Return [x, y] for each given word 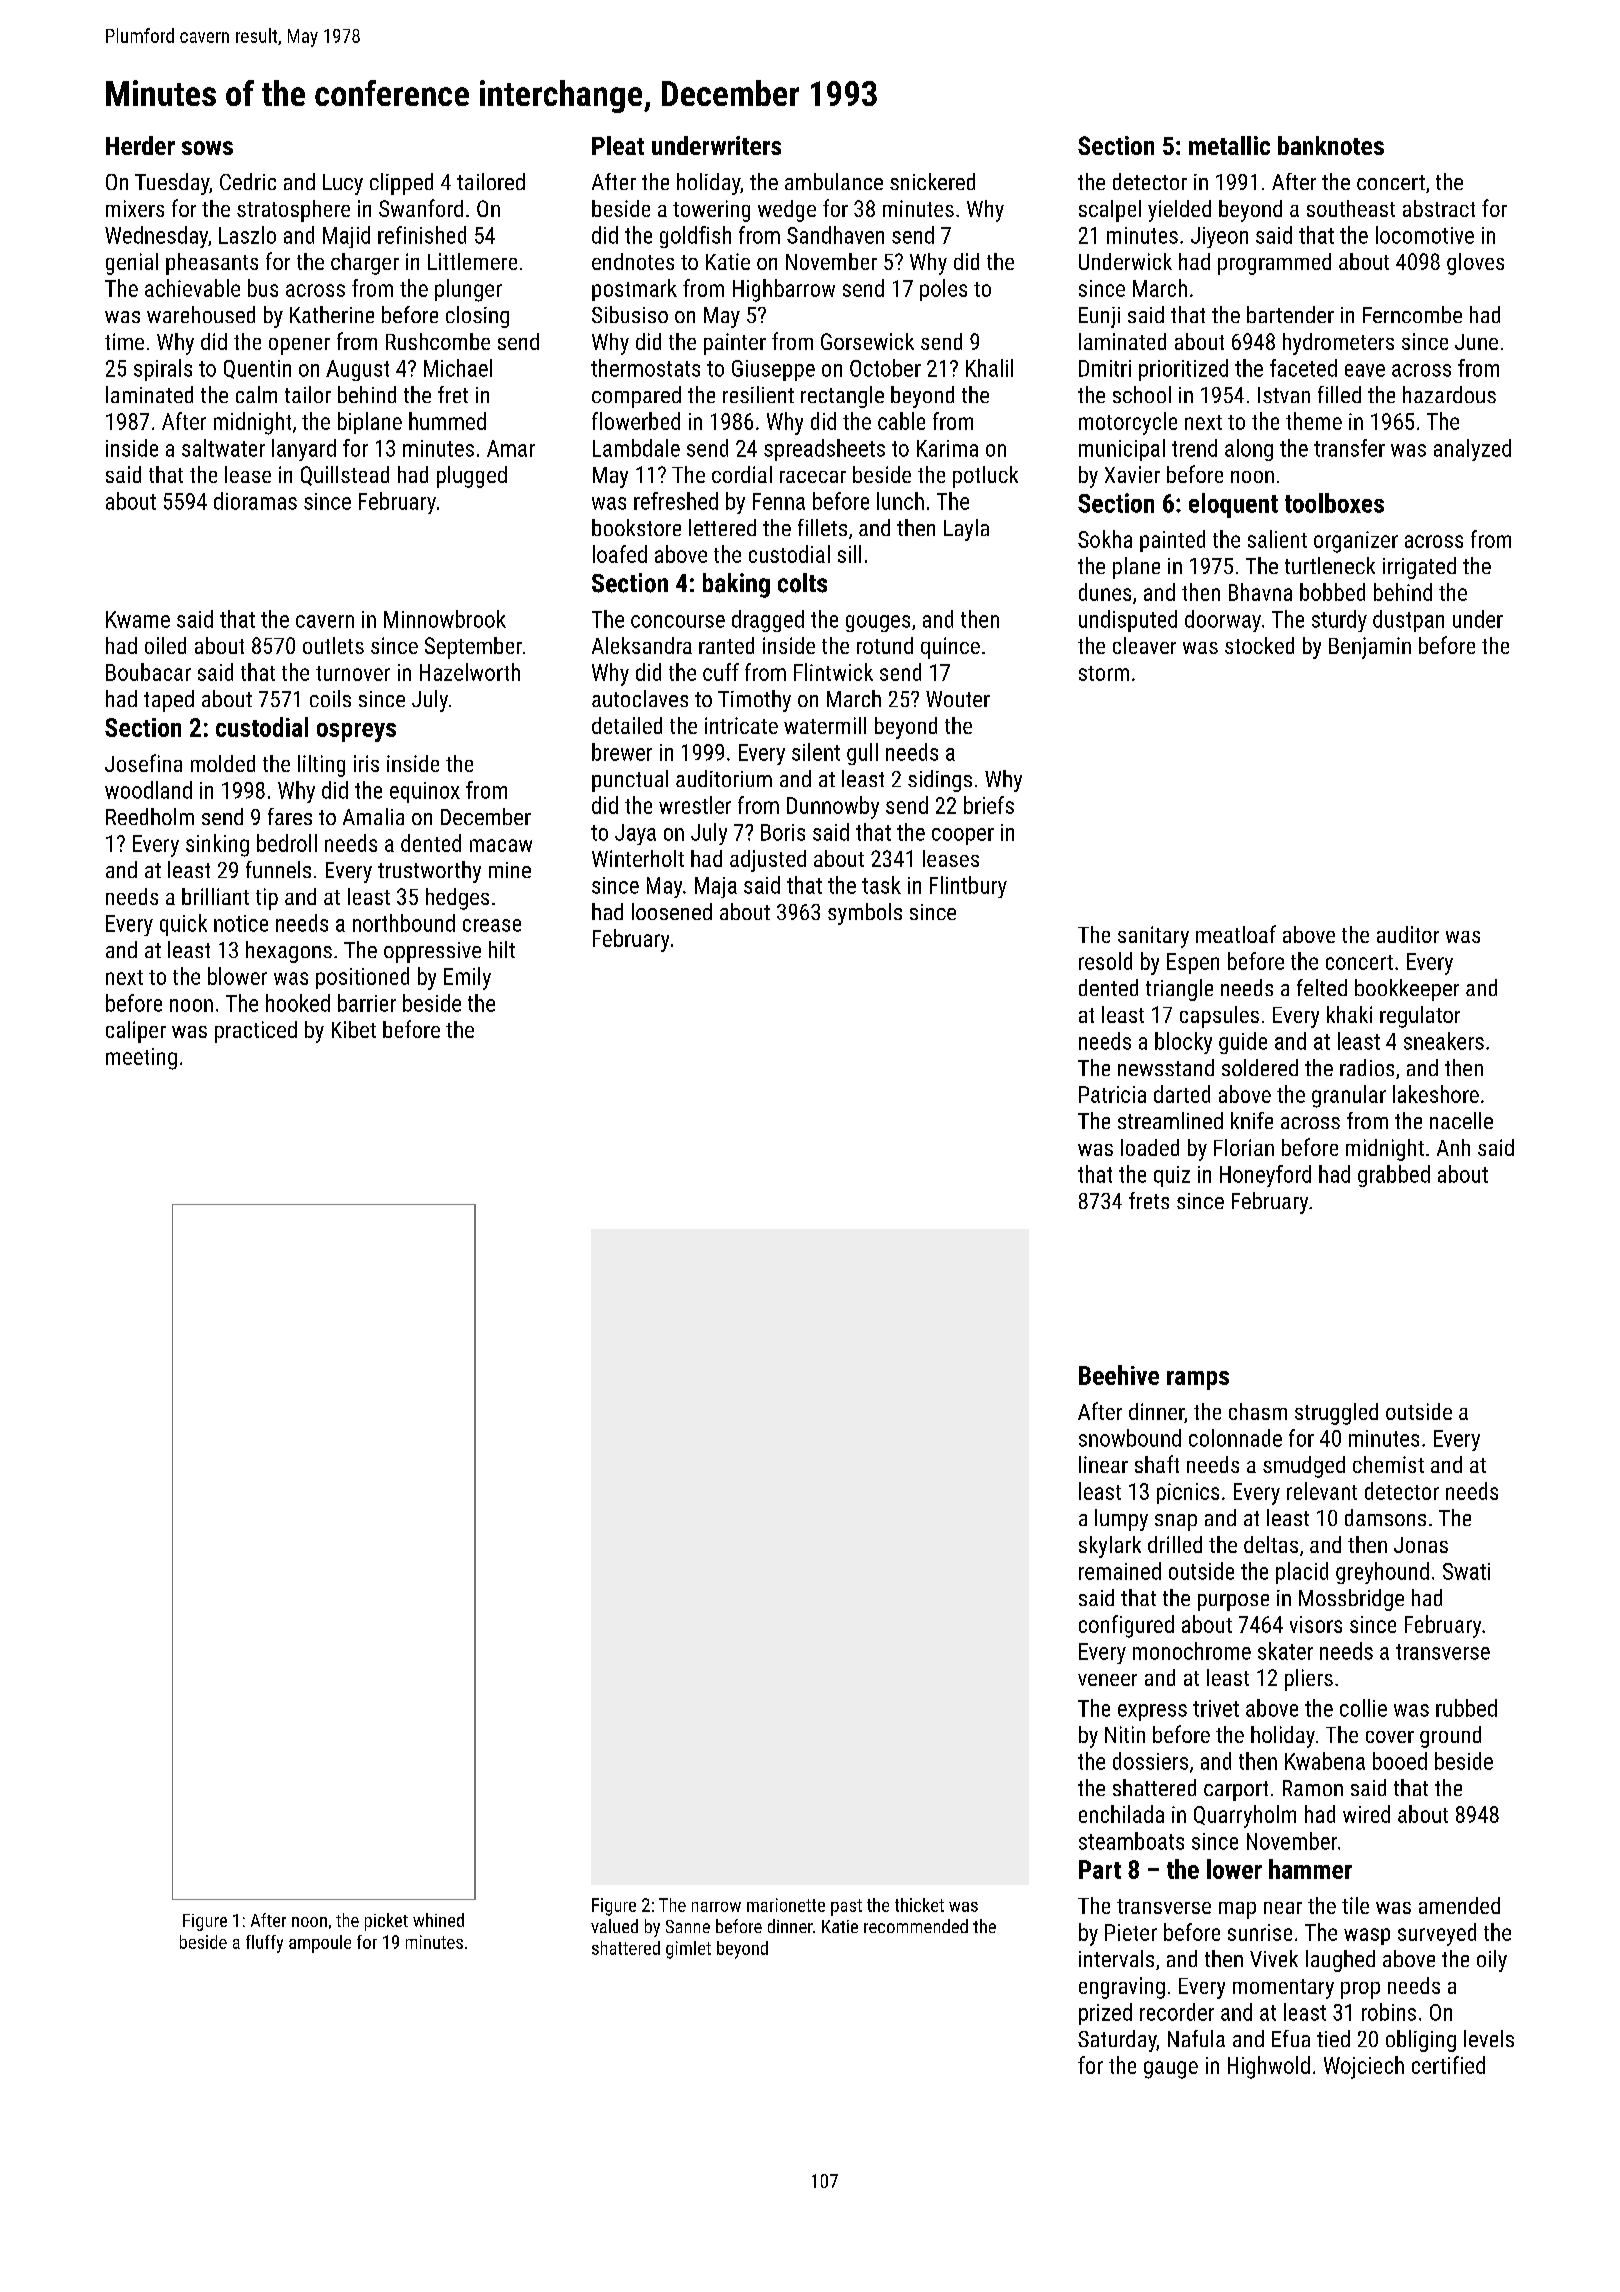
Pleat [618, 145]
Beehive [1119, 1375]
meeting [141, 1059]
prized [1105, 2014]
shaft [1157, 1464]
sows [207, 148]
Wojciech [1364, 2067]
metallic [1229, 145]
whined [438, 1920]
